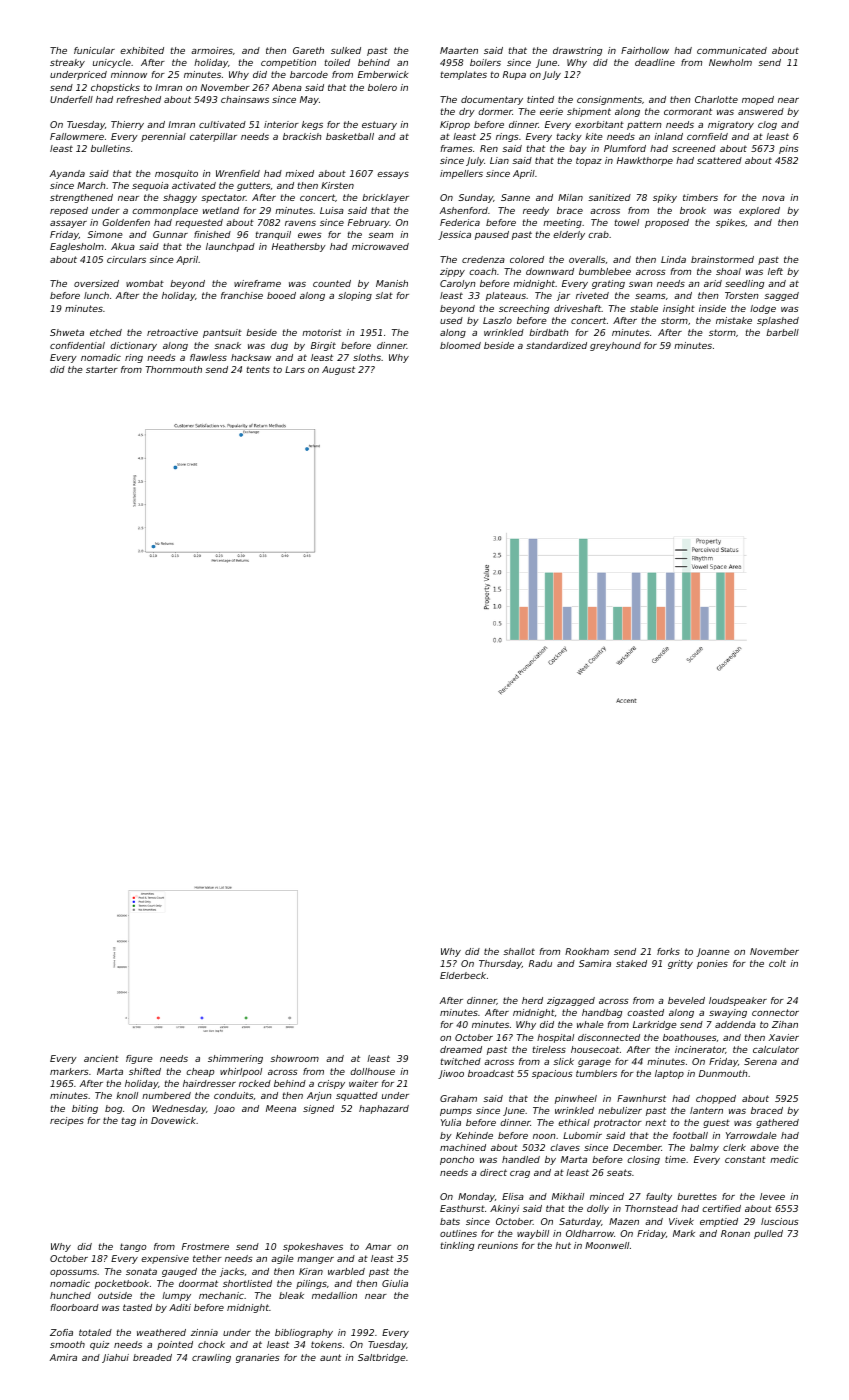  Describe the element at coordinates (382, 1358) in the page. I see `Saltbridge` at that location.
